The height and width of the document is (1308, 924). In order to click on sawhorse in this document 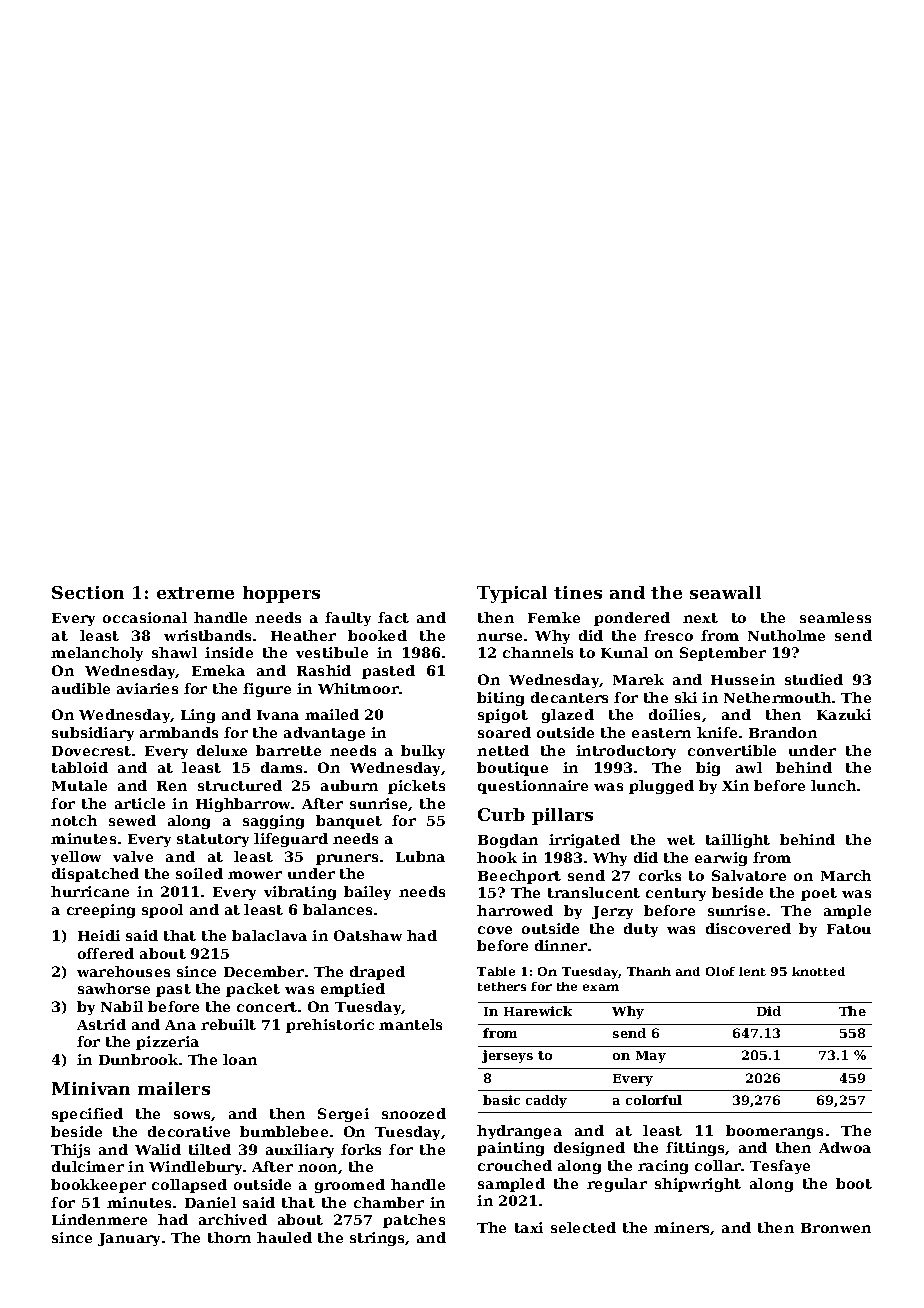, I will do `click(114, 988)`.
